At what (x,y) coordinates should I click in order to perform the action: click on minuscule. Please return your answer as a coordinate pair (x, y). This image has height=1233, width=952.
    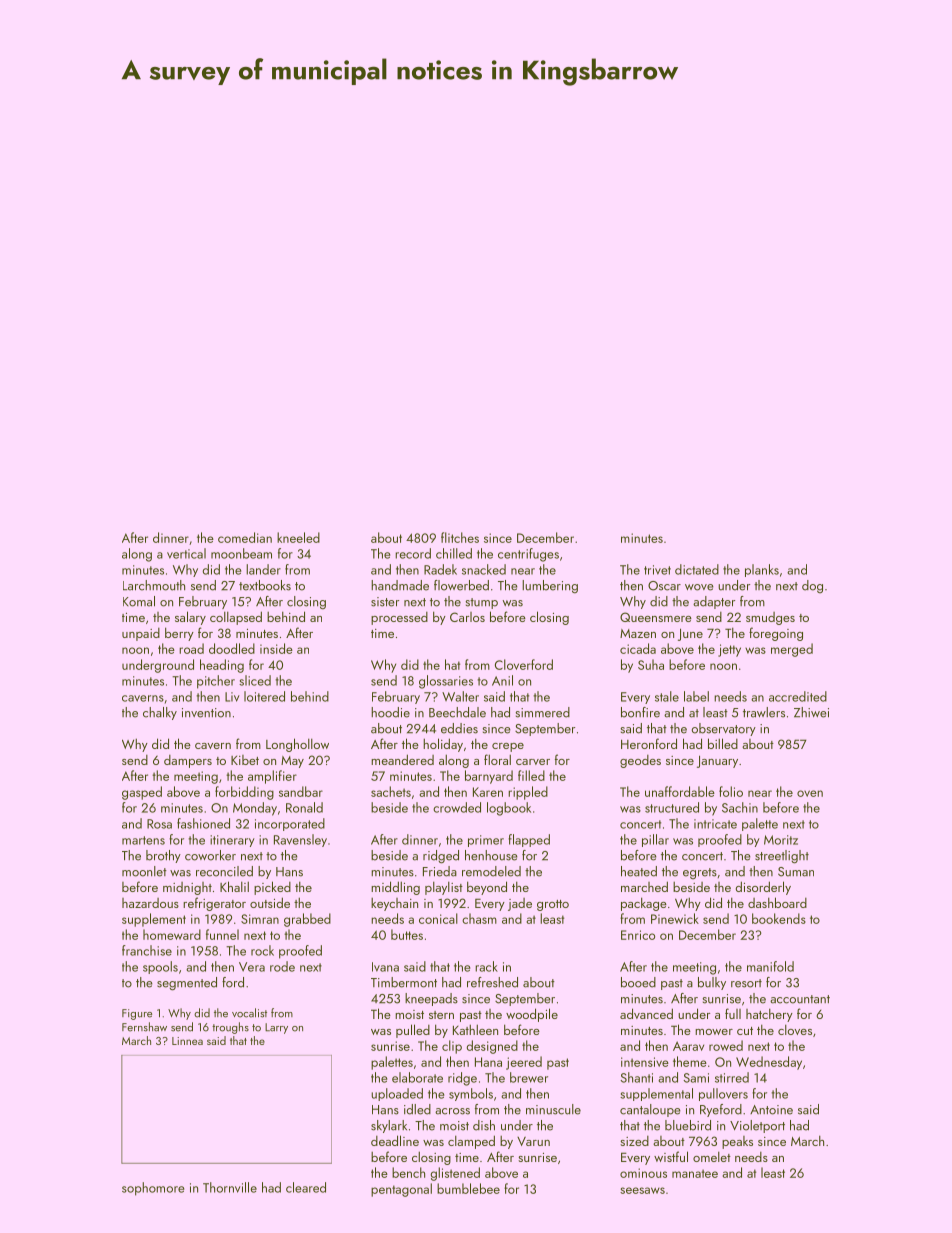
    Looking at the image, I should click on (553, 1109).
